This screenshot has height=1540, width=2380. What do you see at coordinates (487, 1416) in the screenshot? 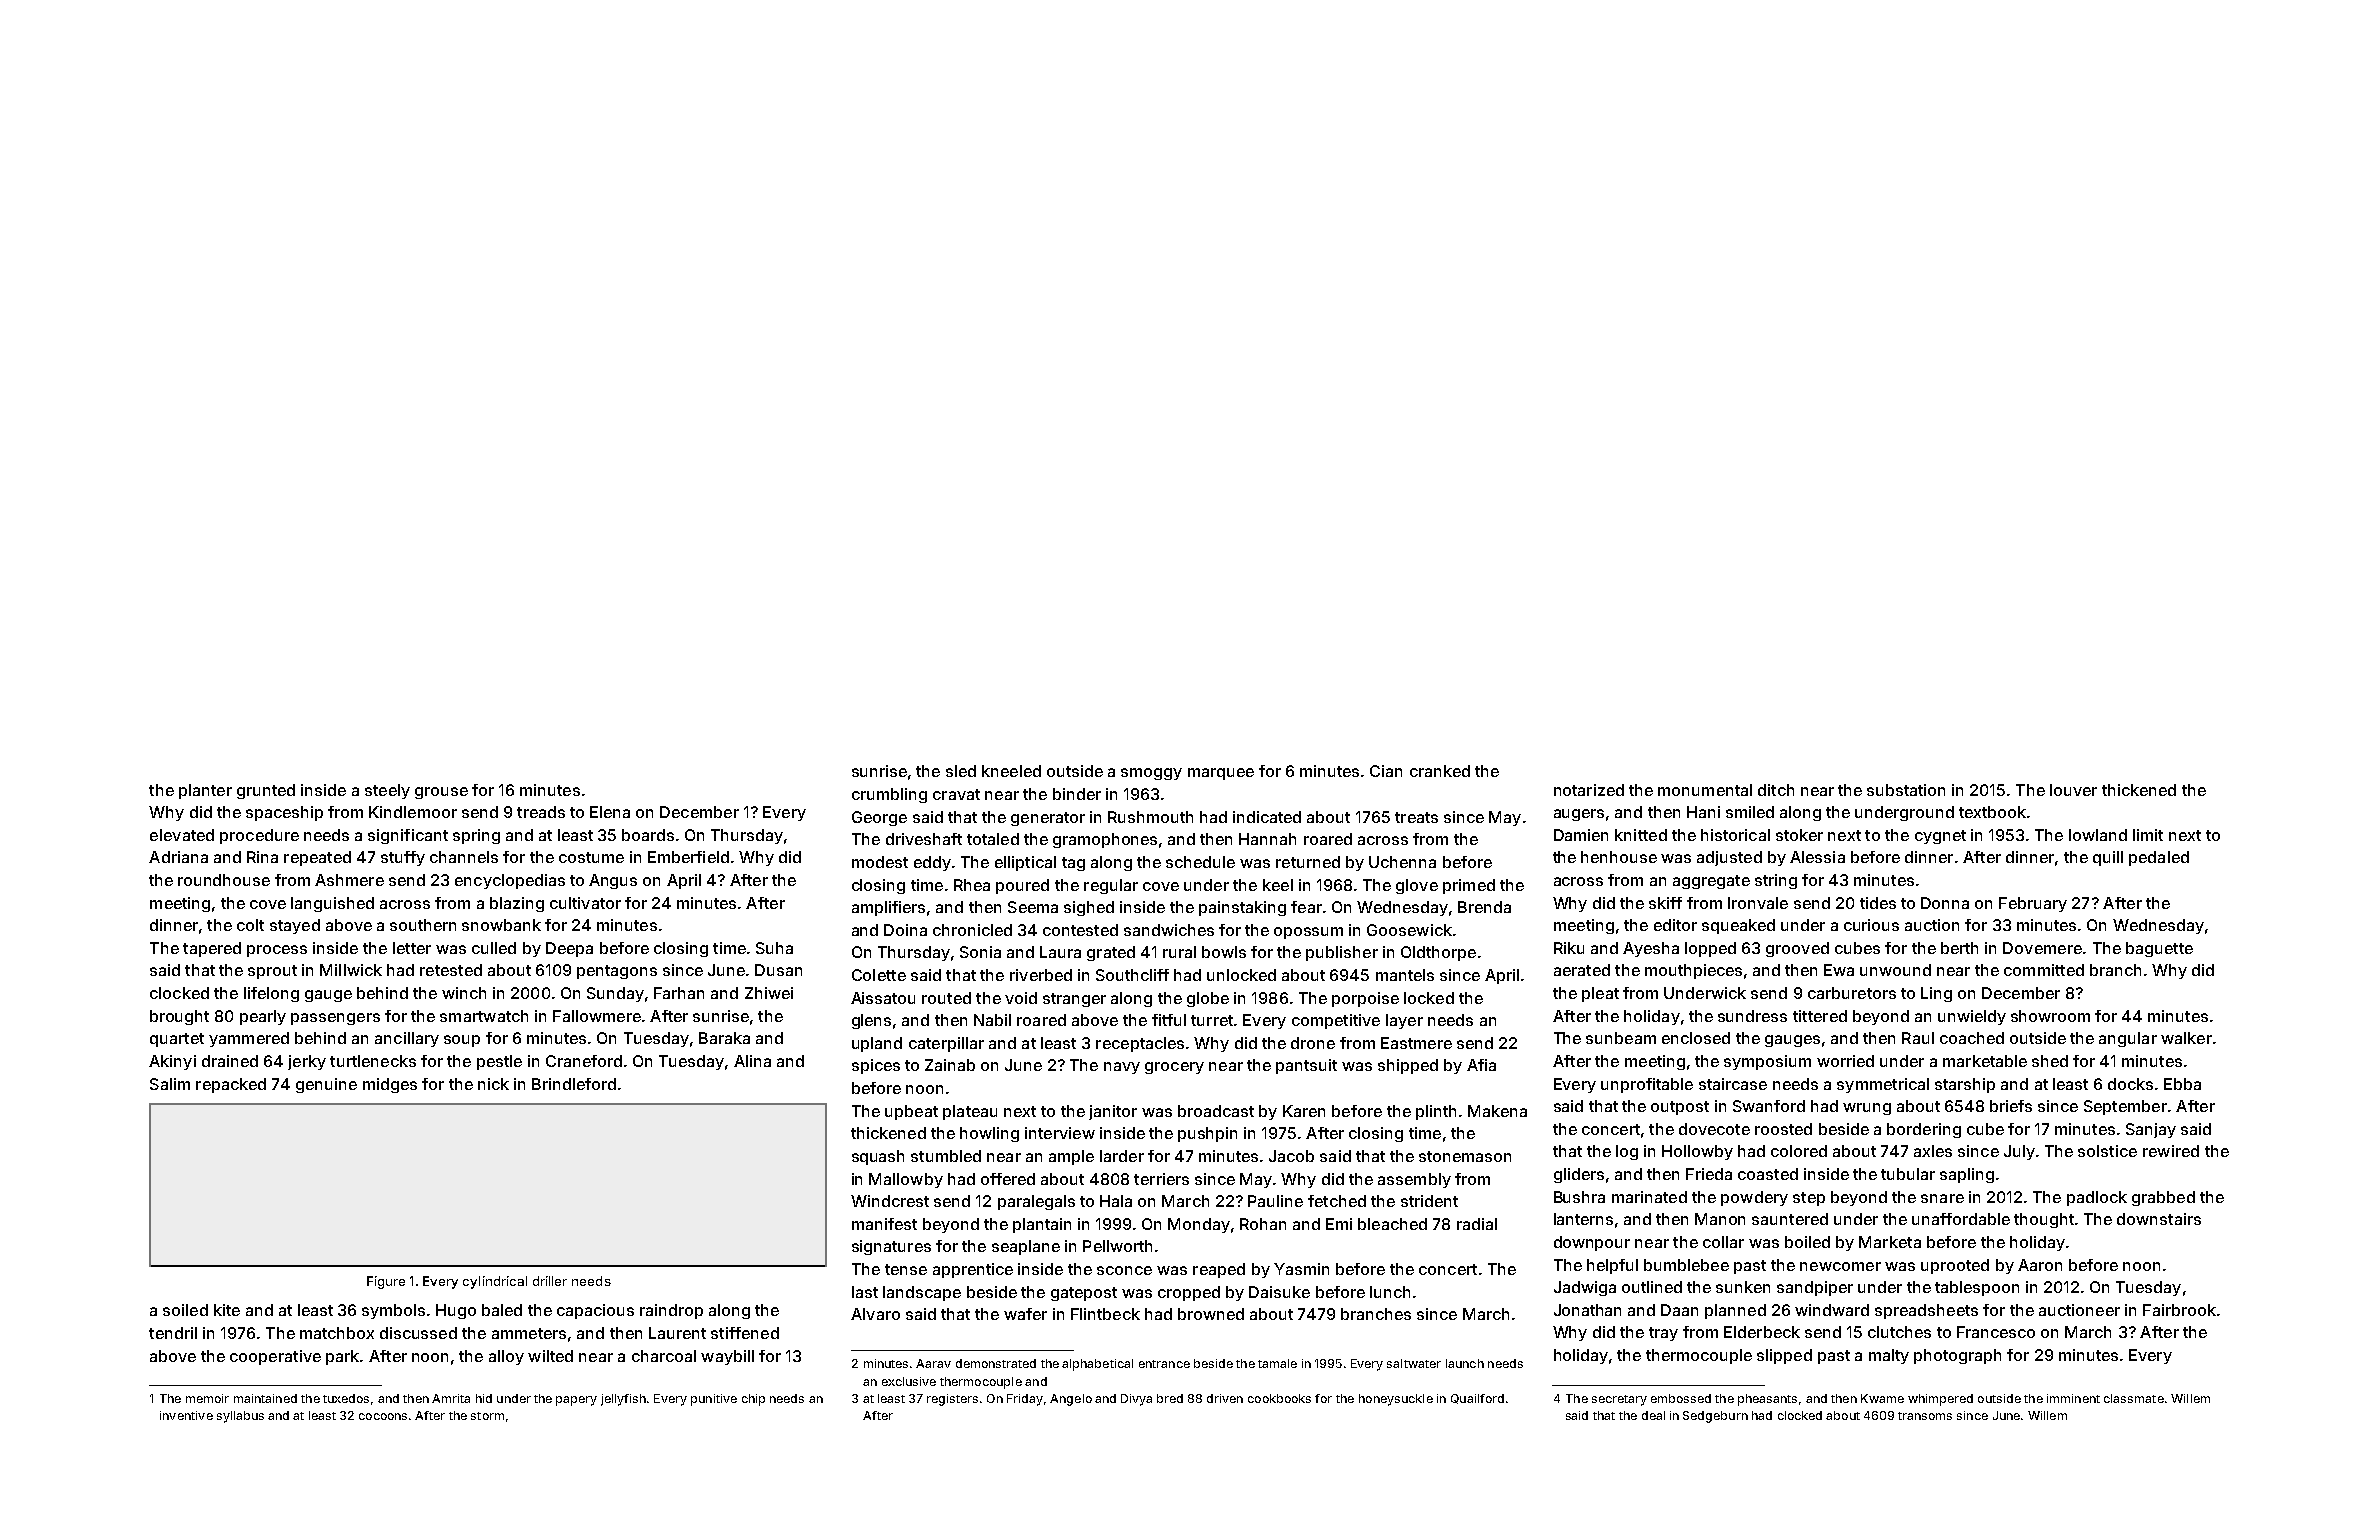
I see `storm` at bounding box center [487, 1416].
